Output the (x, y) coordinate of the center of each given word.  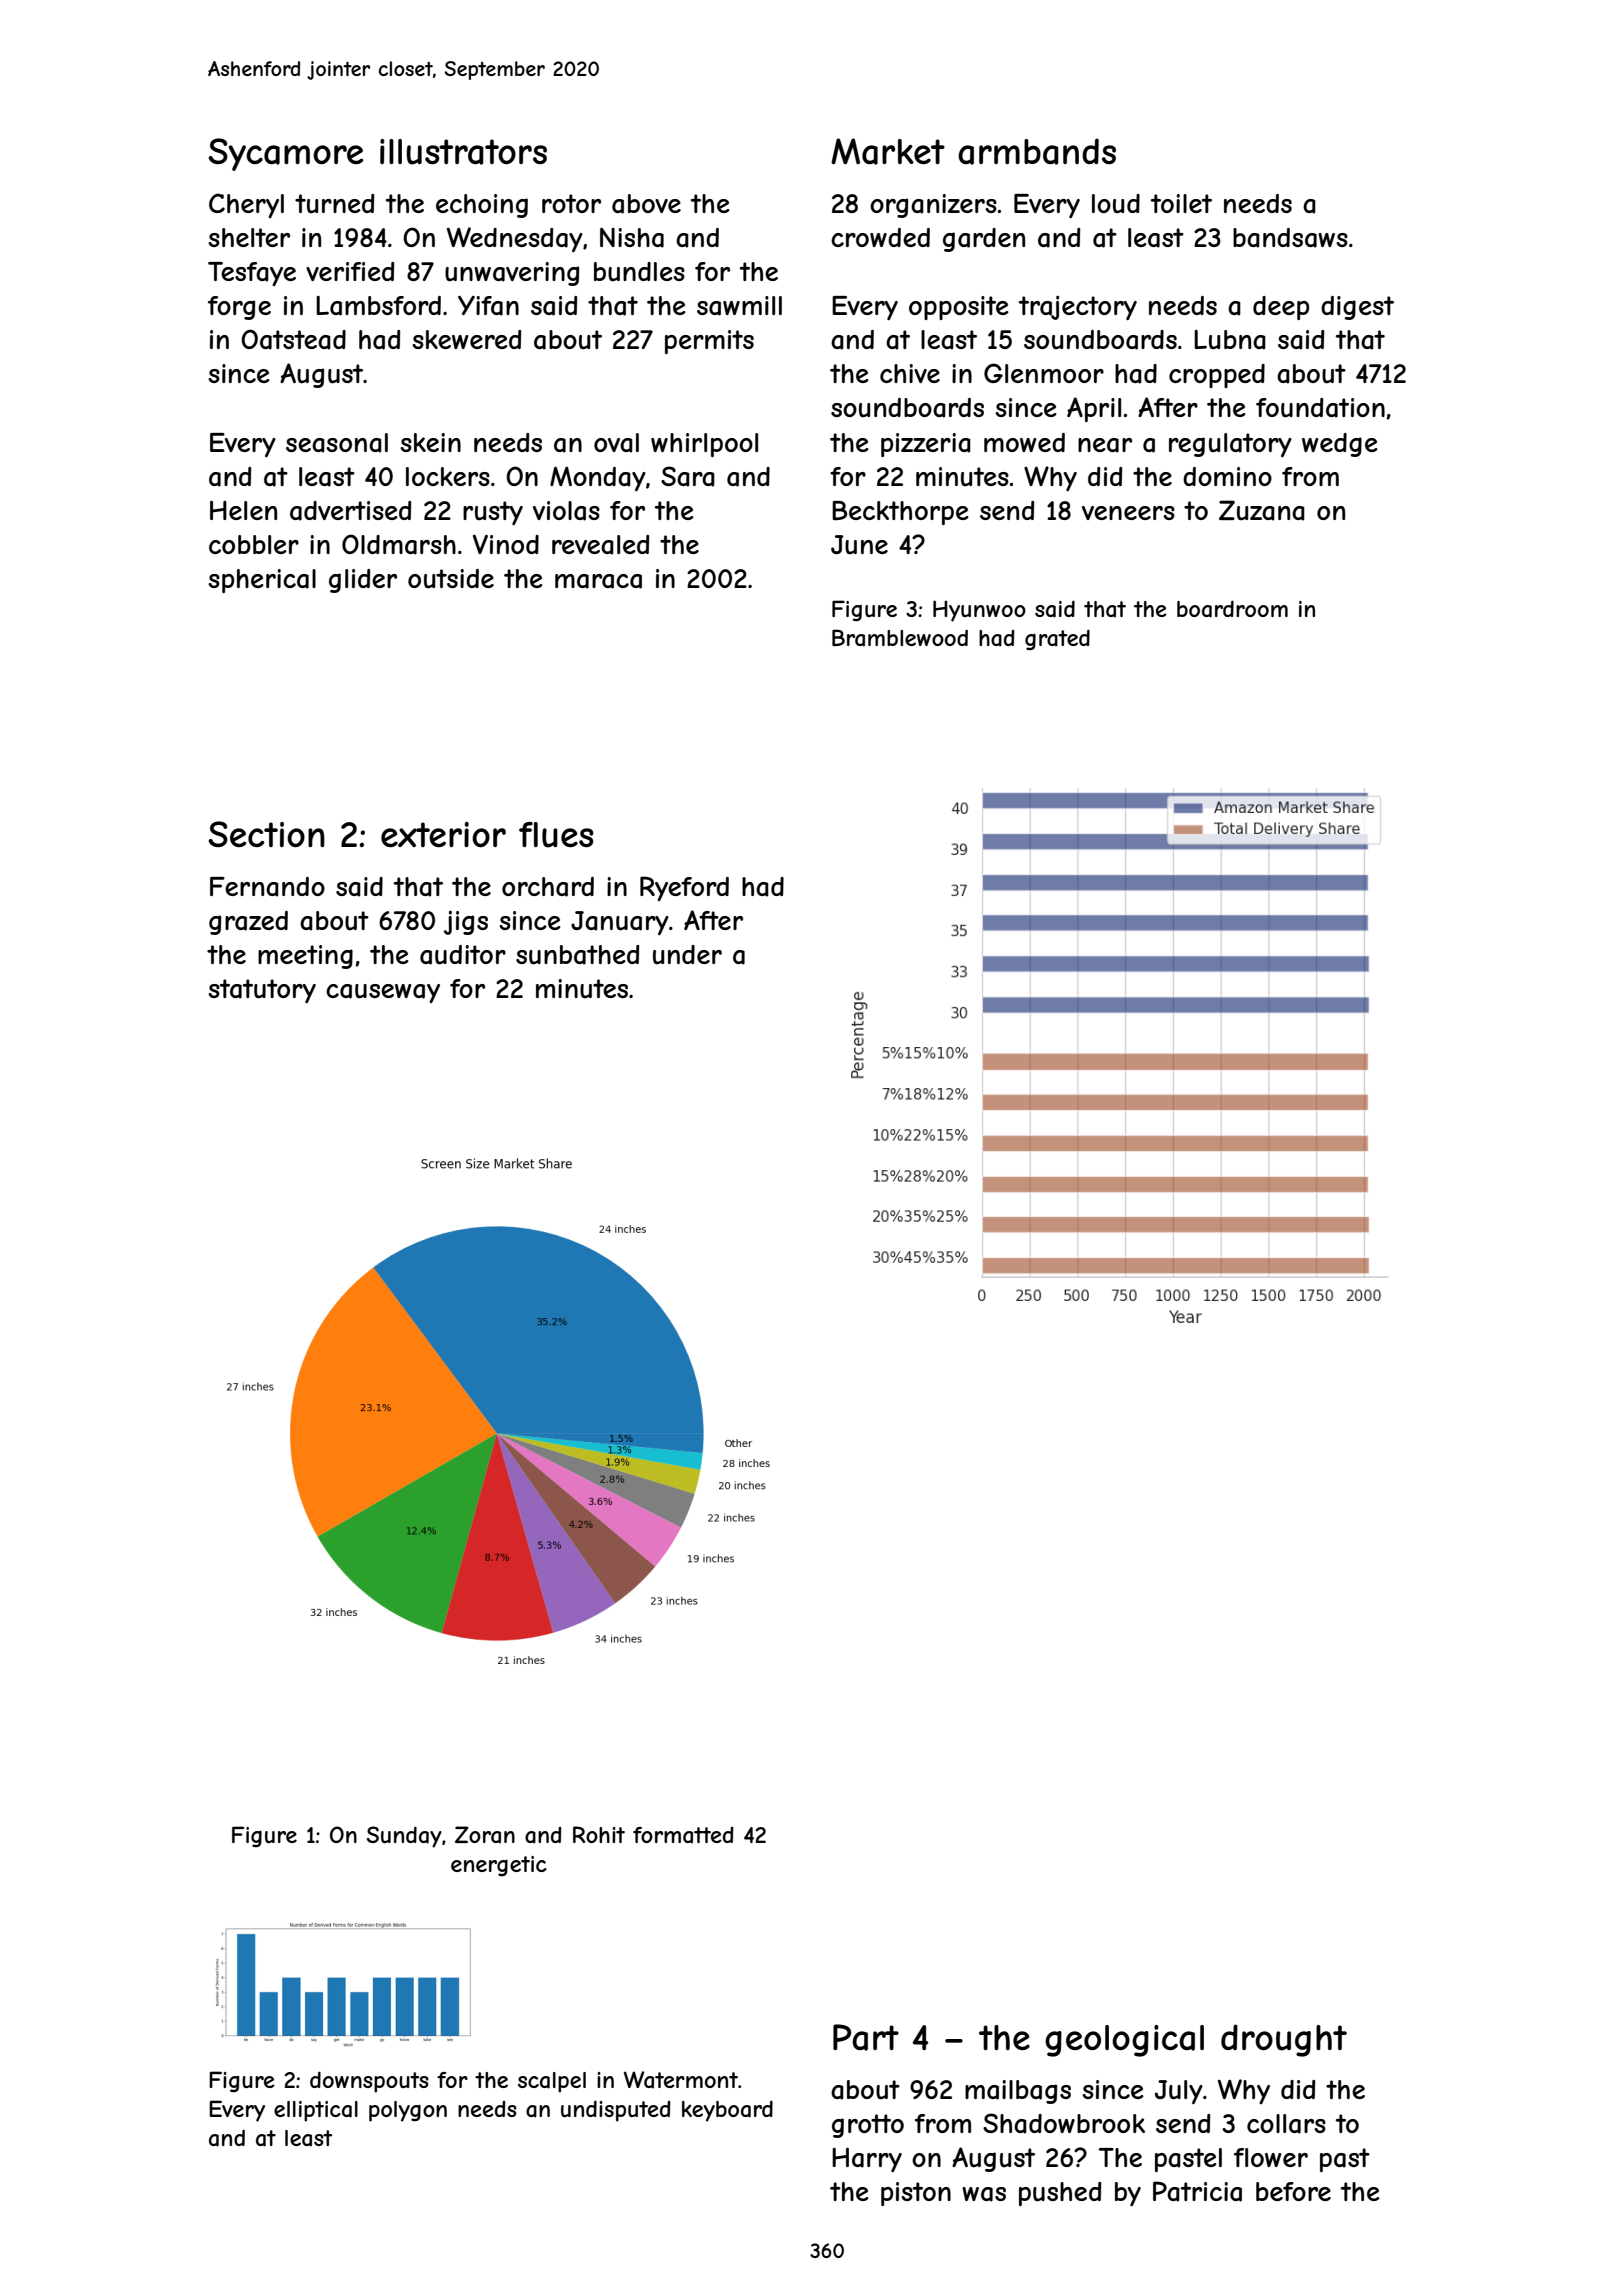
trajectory (1078, 307)
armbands (1037, 151)
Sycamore (286, 154)
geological (1124, 2041)
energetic (499, 1866)
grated (1057, 639)
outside (451, 579)
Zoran (485, 1835)
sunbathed (577, 955)
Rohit (599, 1834)
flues (556, 835)
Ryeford (684, 888)
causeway (383, 993)
